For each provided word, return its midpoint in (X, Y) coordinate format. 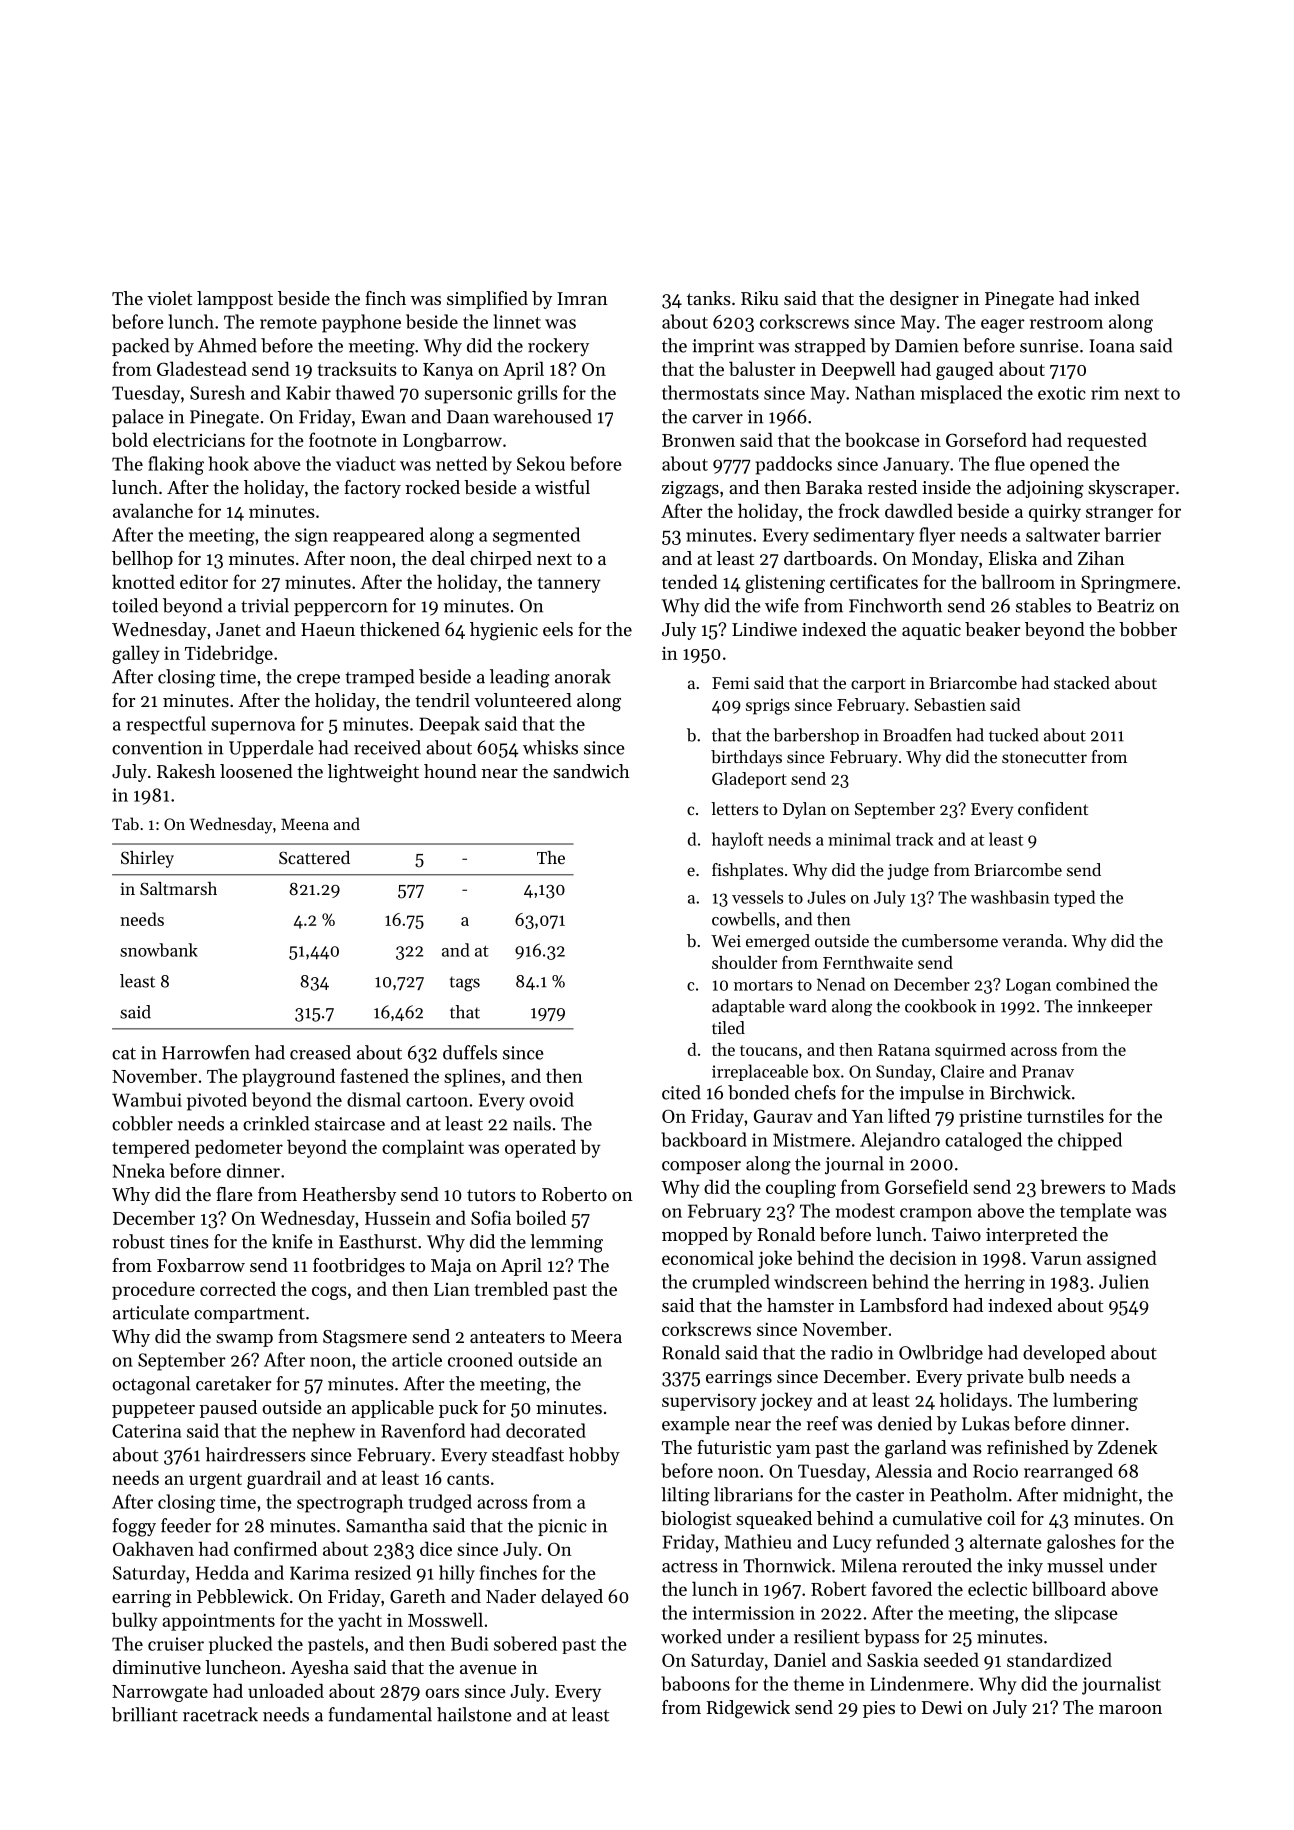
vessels (757, 897)
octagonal (151, 1385)
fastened (375, 1075)
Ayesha (319, 1669)
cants (468, 1479)
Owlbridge (941, 1354)
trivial (265, 605)
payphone (361, 323)
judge (908, 871)
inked (1117, 298)
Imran (582, 298)
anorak (583, 676)
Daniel (800, 1659)
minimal (859, 839)
